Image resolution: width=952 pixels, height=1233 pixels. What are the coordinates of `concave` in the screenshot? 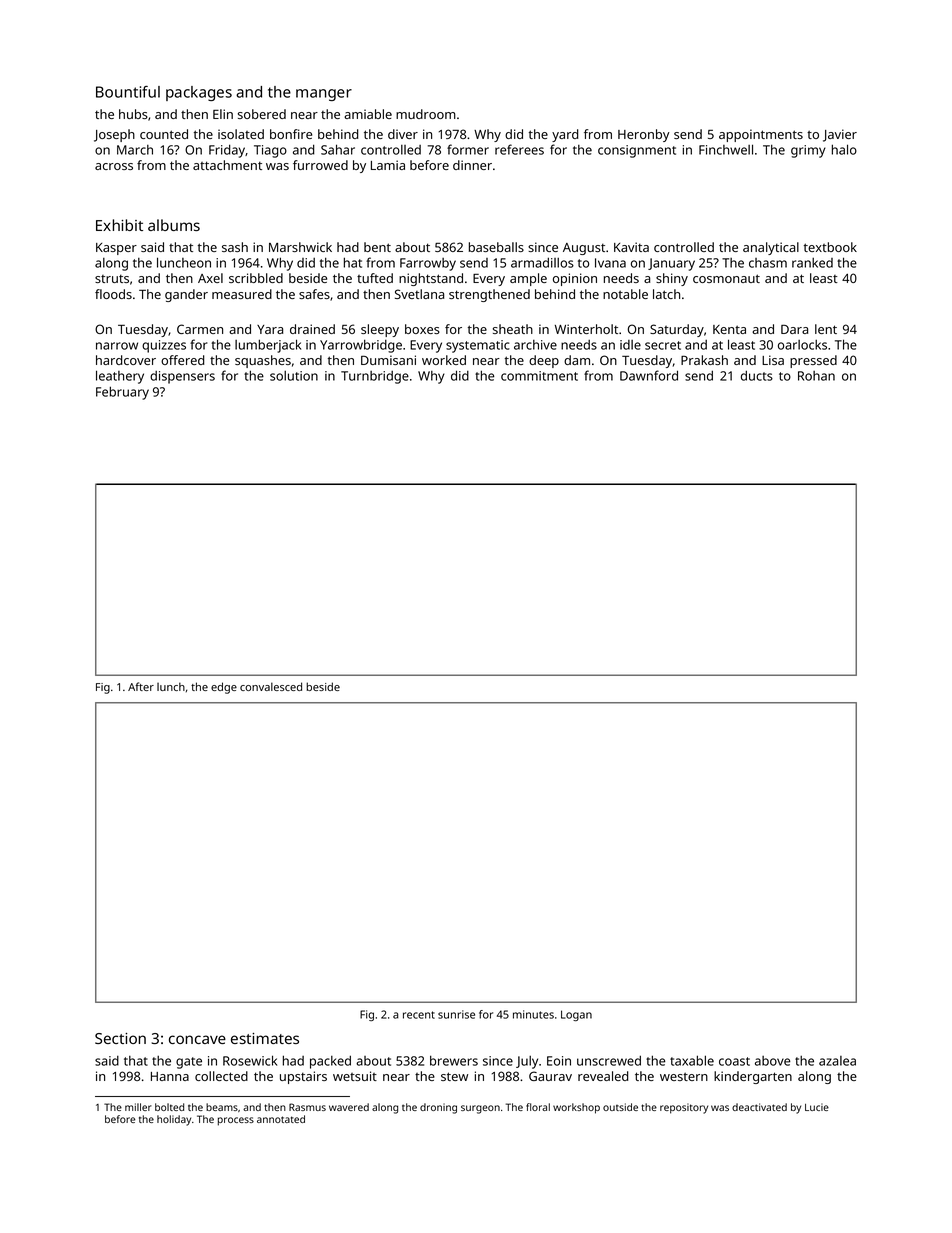 It's located at (197, 1039).
